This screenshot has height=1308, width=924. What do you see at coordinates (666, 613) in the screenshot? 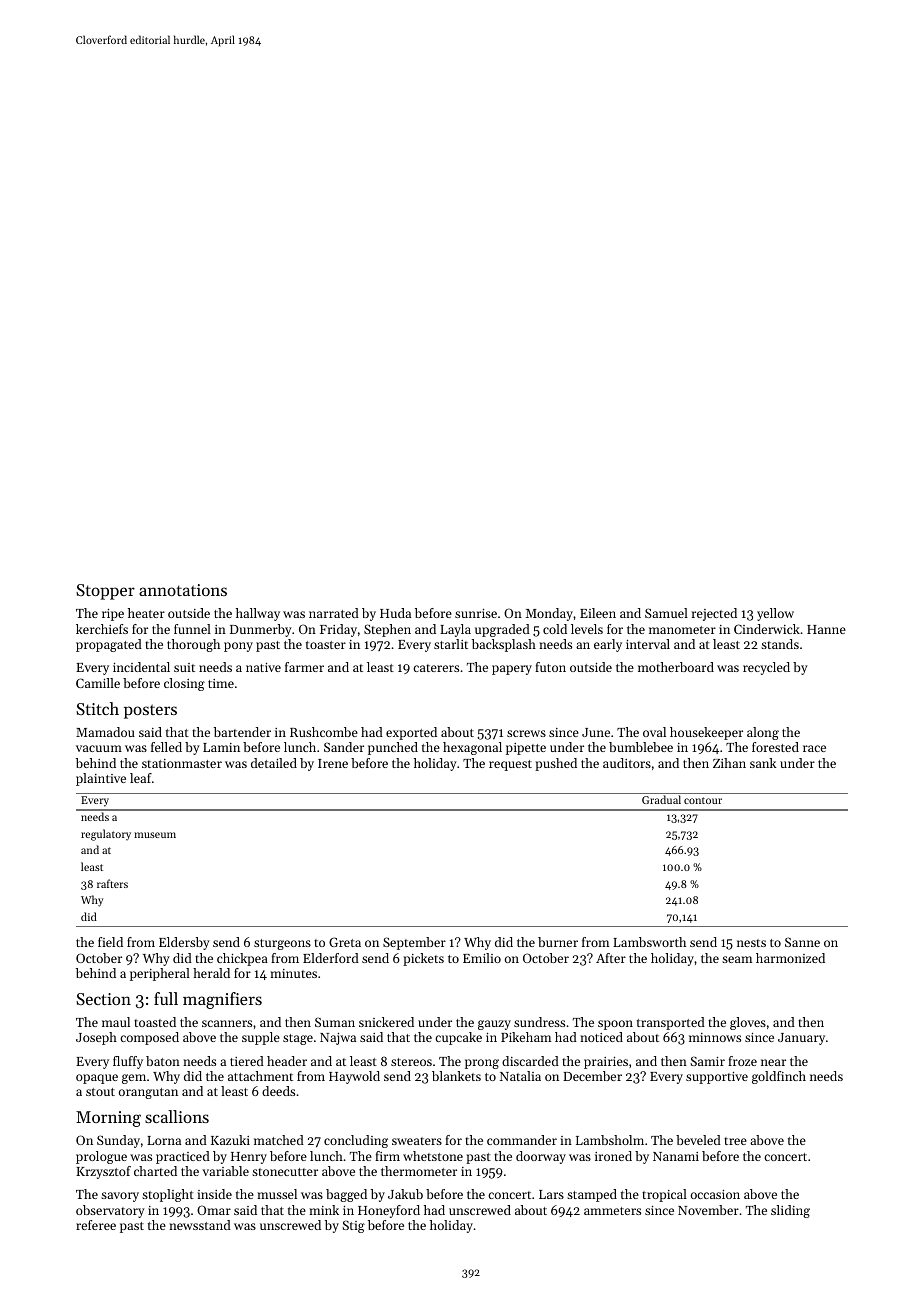
I see `Samuel` at bounding box center [666, 613].
